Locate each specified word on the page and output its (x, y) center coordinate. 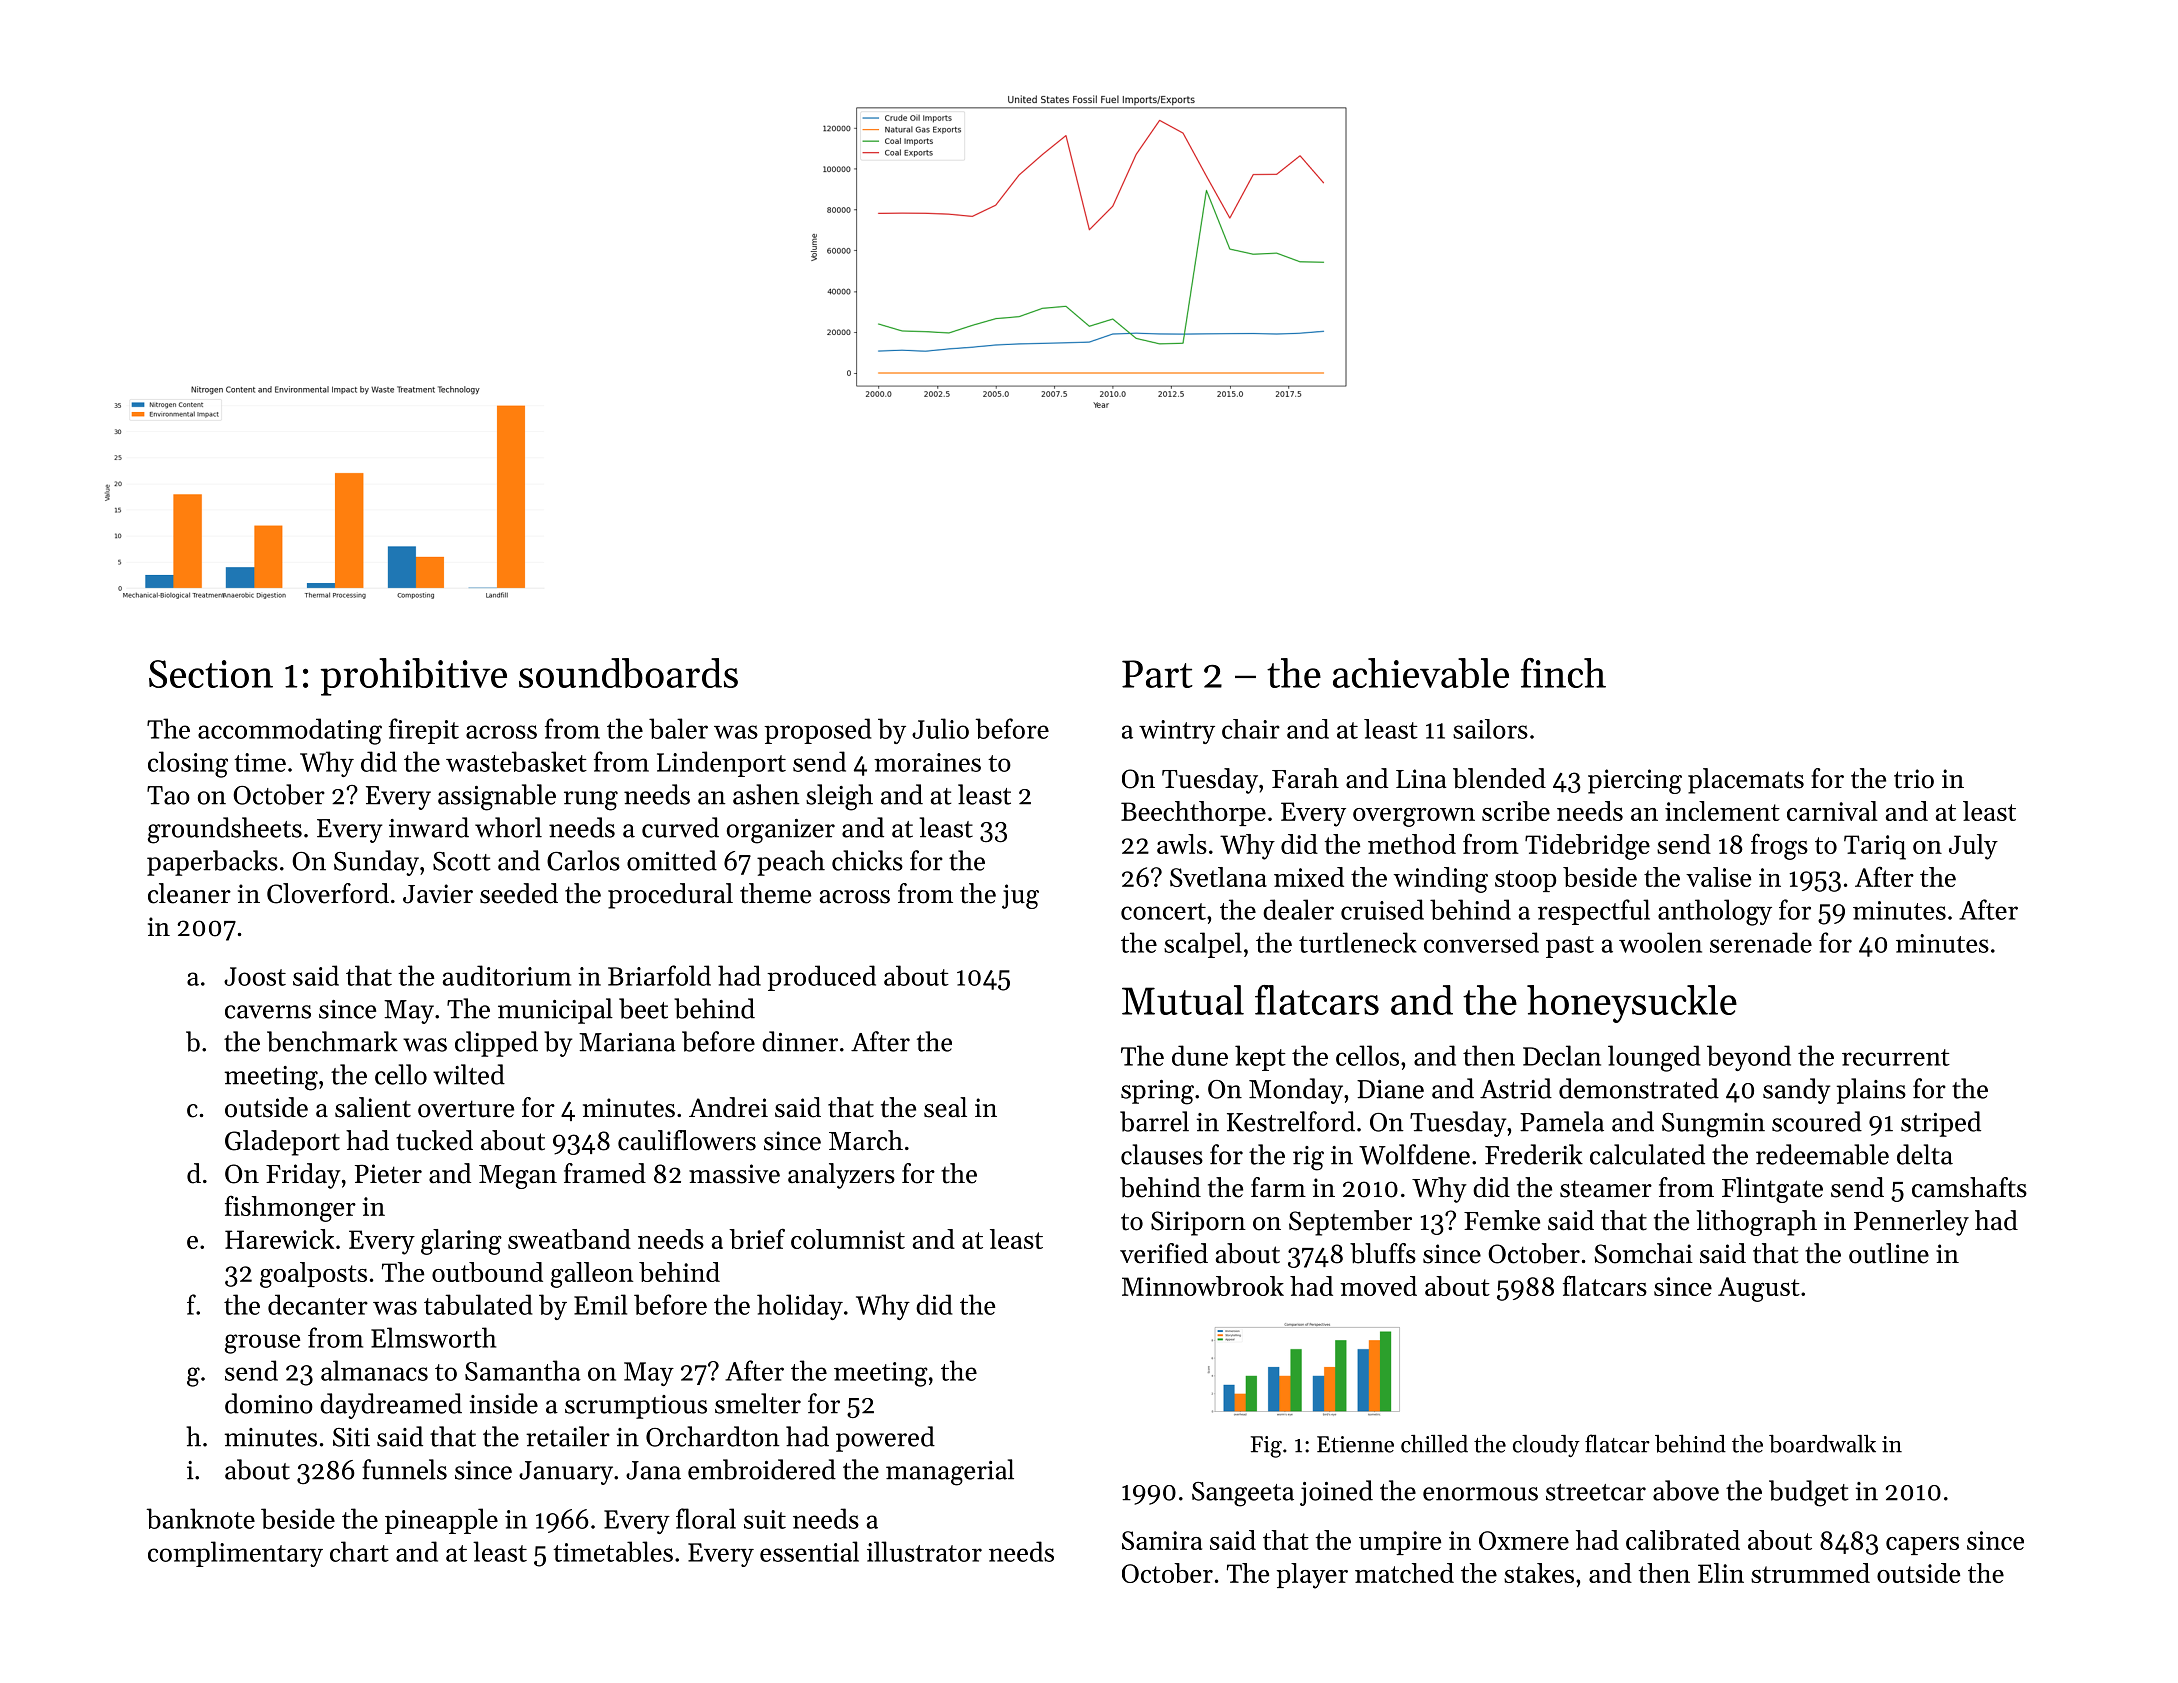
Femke (1502, 1220)
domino (269, 1403)
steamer (1606, 1189)
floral (706, 1518)
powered (885, 1439)
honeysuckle (1632, 1004)
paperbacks (212, 863)
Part (1157, 674)
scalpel (1203, 945)
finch (1563, 673)
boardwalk (1822, 1444)
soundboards (628, 673)
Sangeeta (1243, 1494)
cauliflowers (687, 1140)
